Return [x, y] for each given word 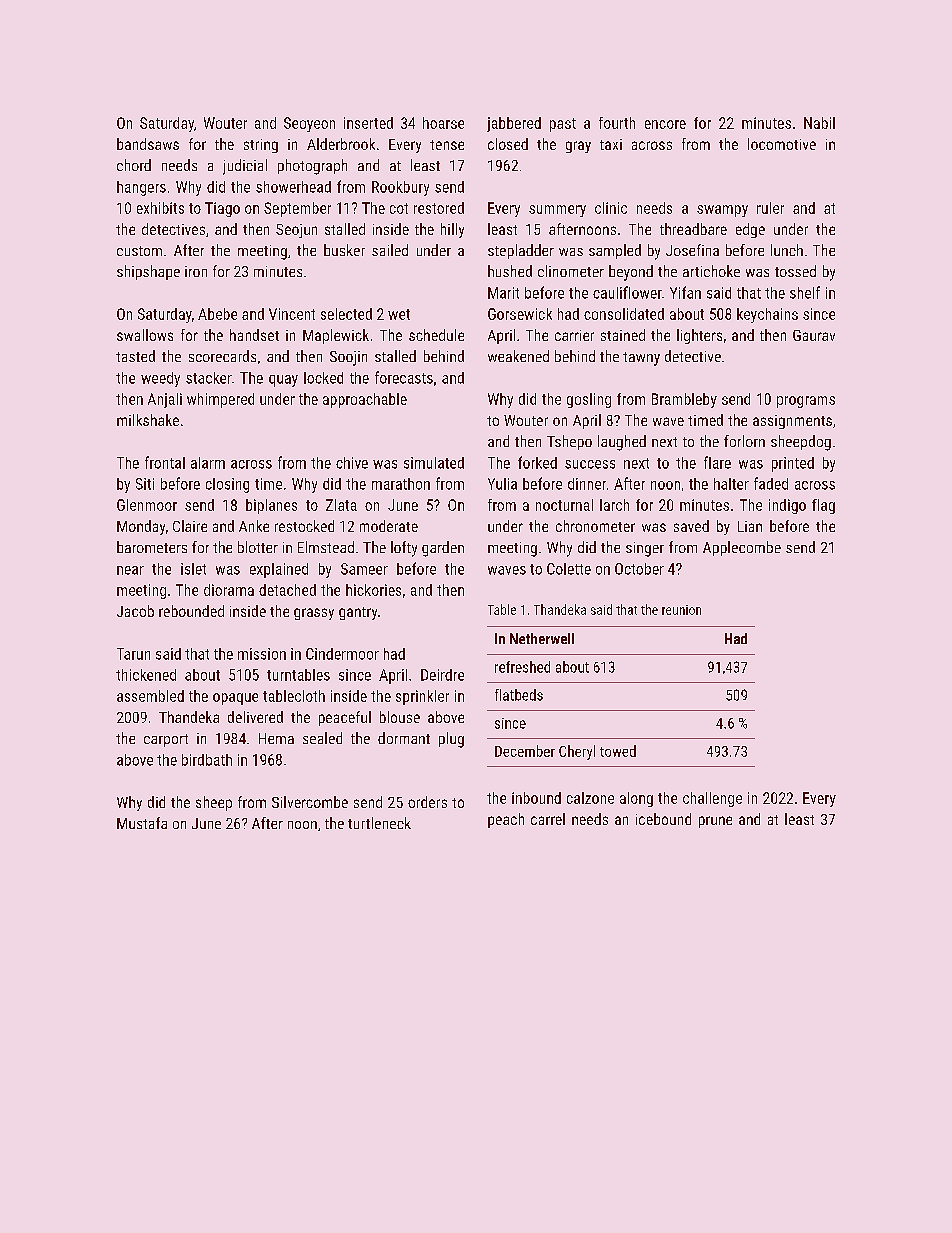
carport [166, 740]
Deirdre [442, 675]
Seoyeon [309, 124]
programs [806, 402]
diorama [229, 590]
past [563, 125]
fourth [617, 123]
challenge [712, 799]
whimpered [220, 400]
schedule [436, 335]
